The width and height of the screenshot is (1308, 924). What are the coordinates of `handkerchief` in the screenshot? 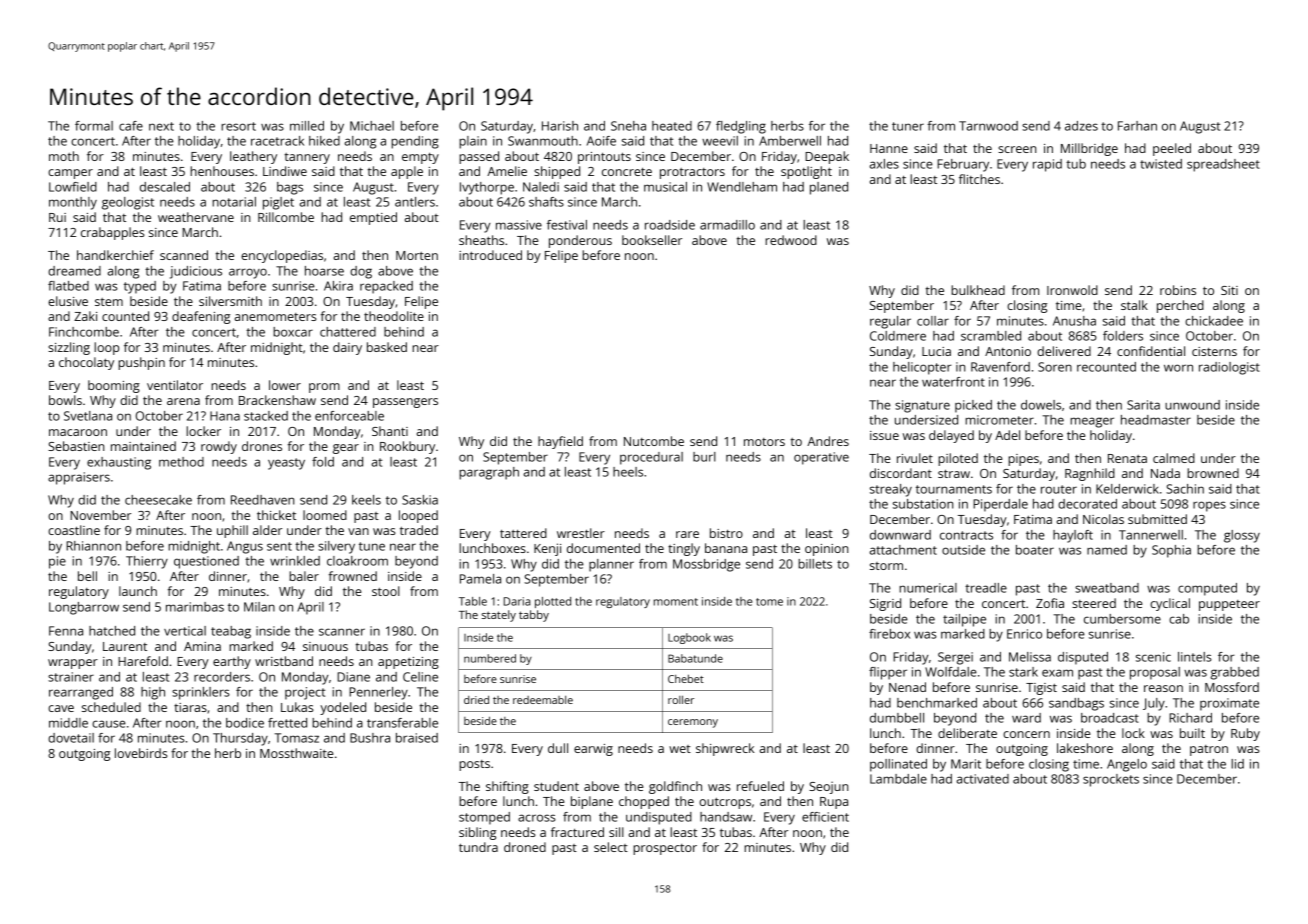 It's located at (115, 255).
